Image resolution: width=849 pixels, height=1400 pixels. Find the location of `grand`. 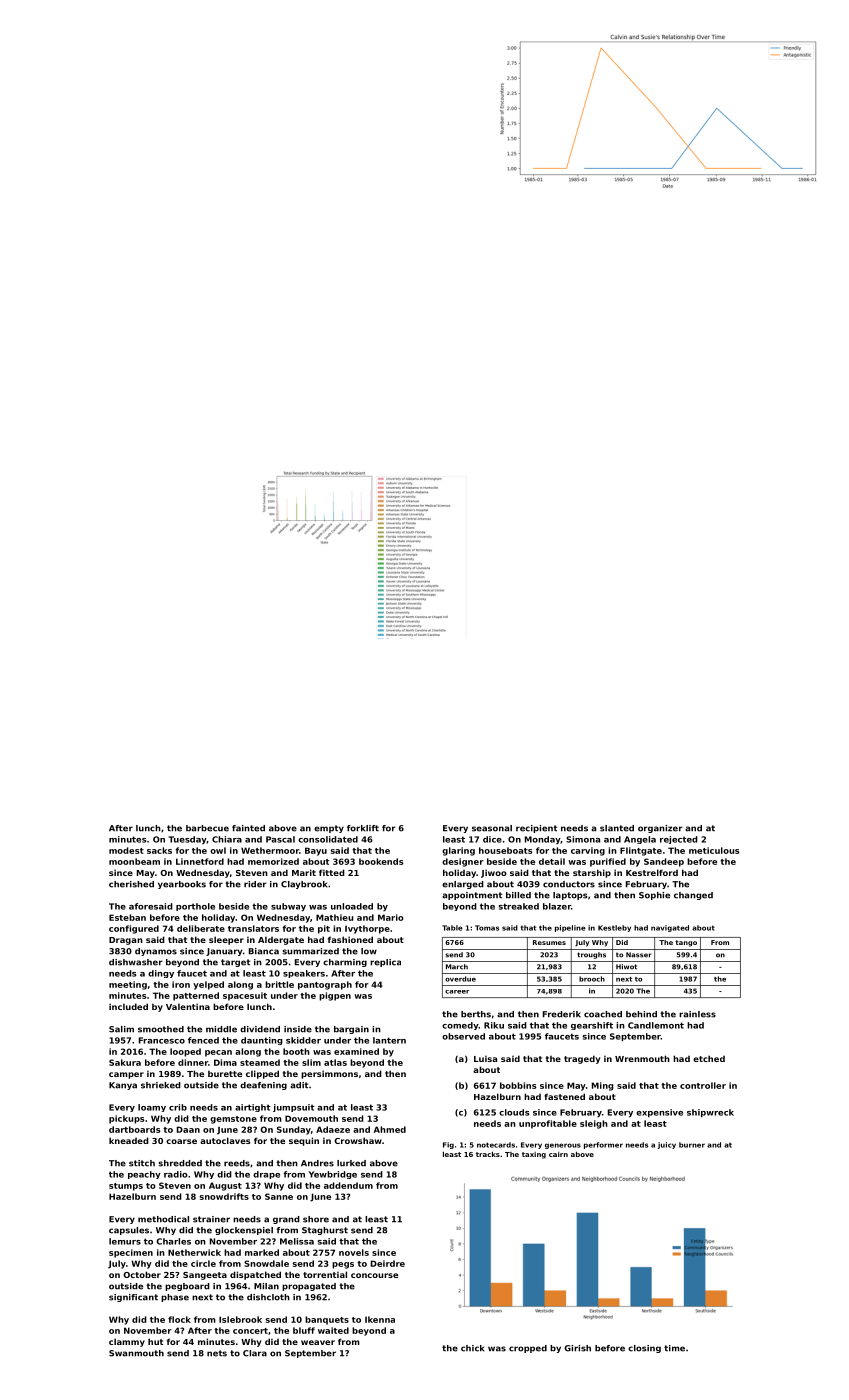

grand is located at coordinates (286, 1220).
